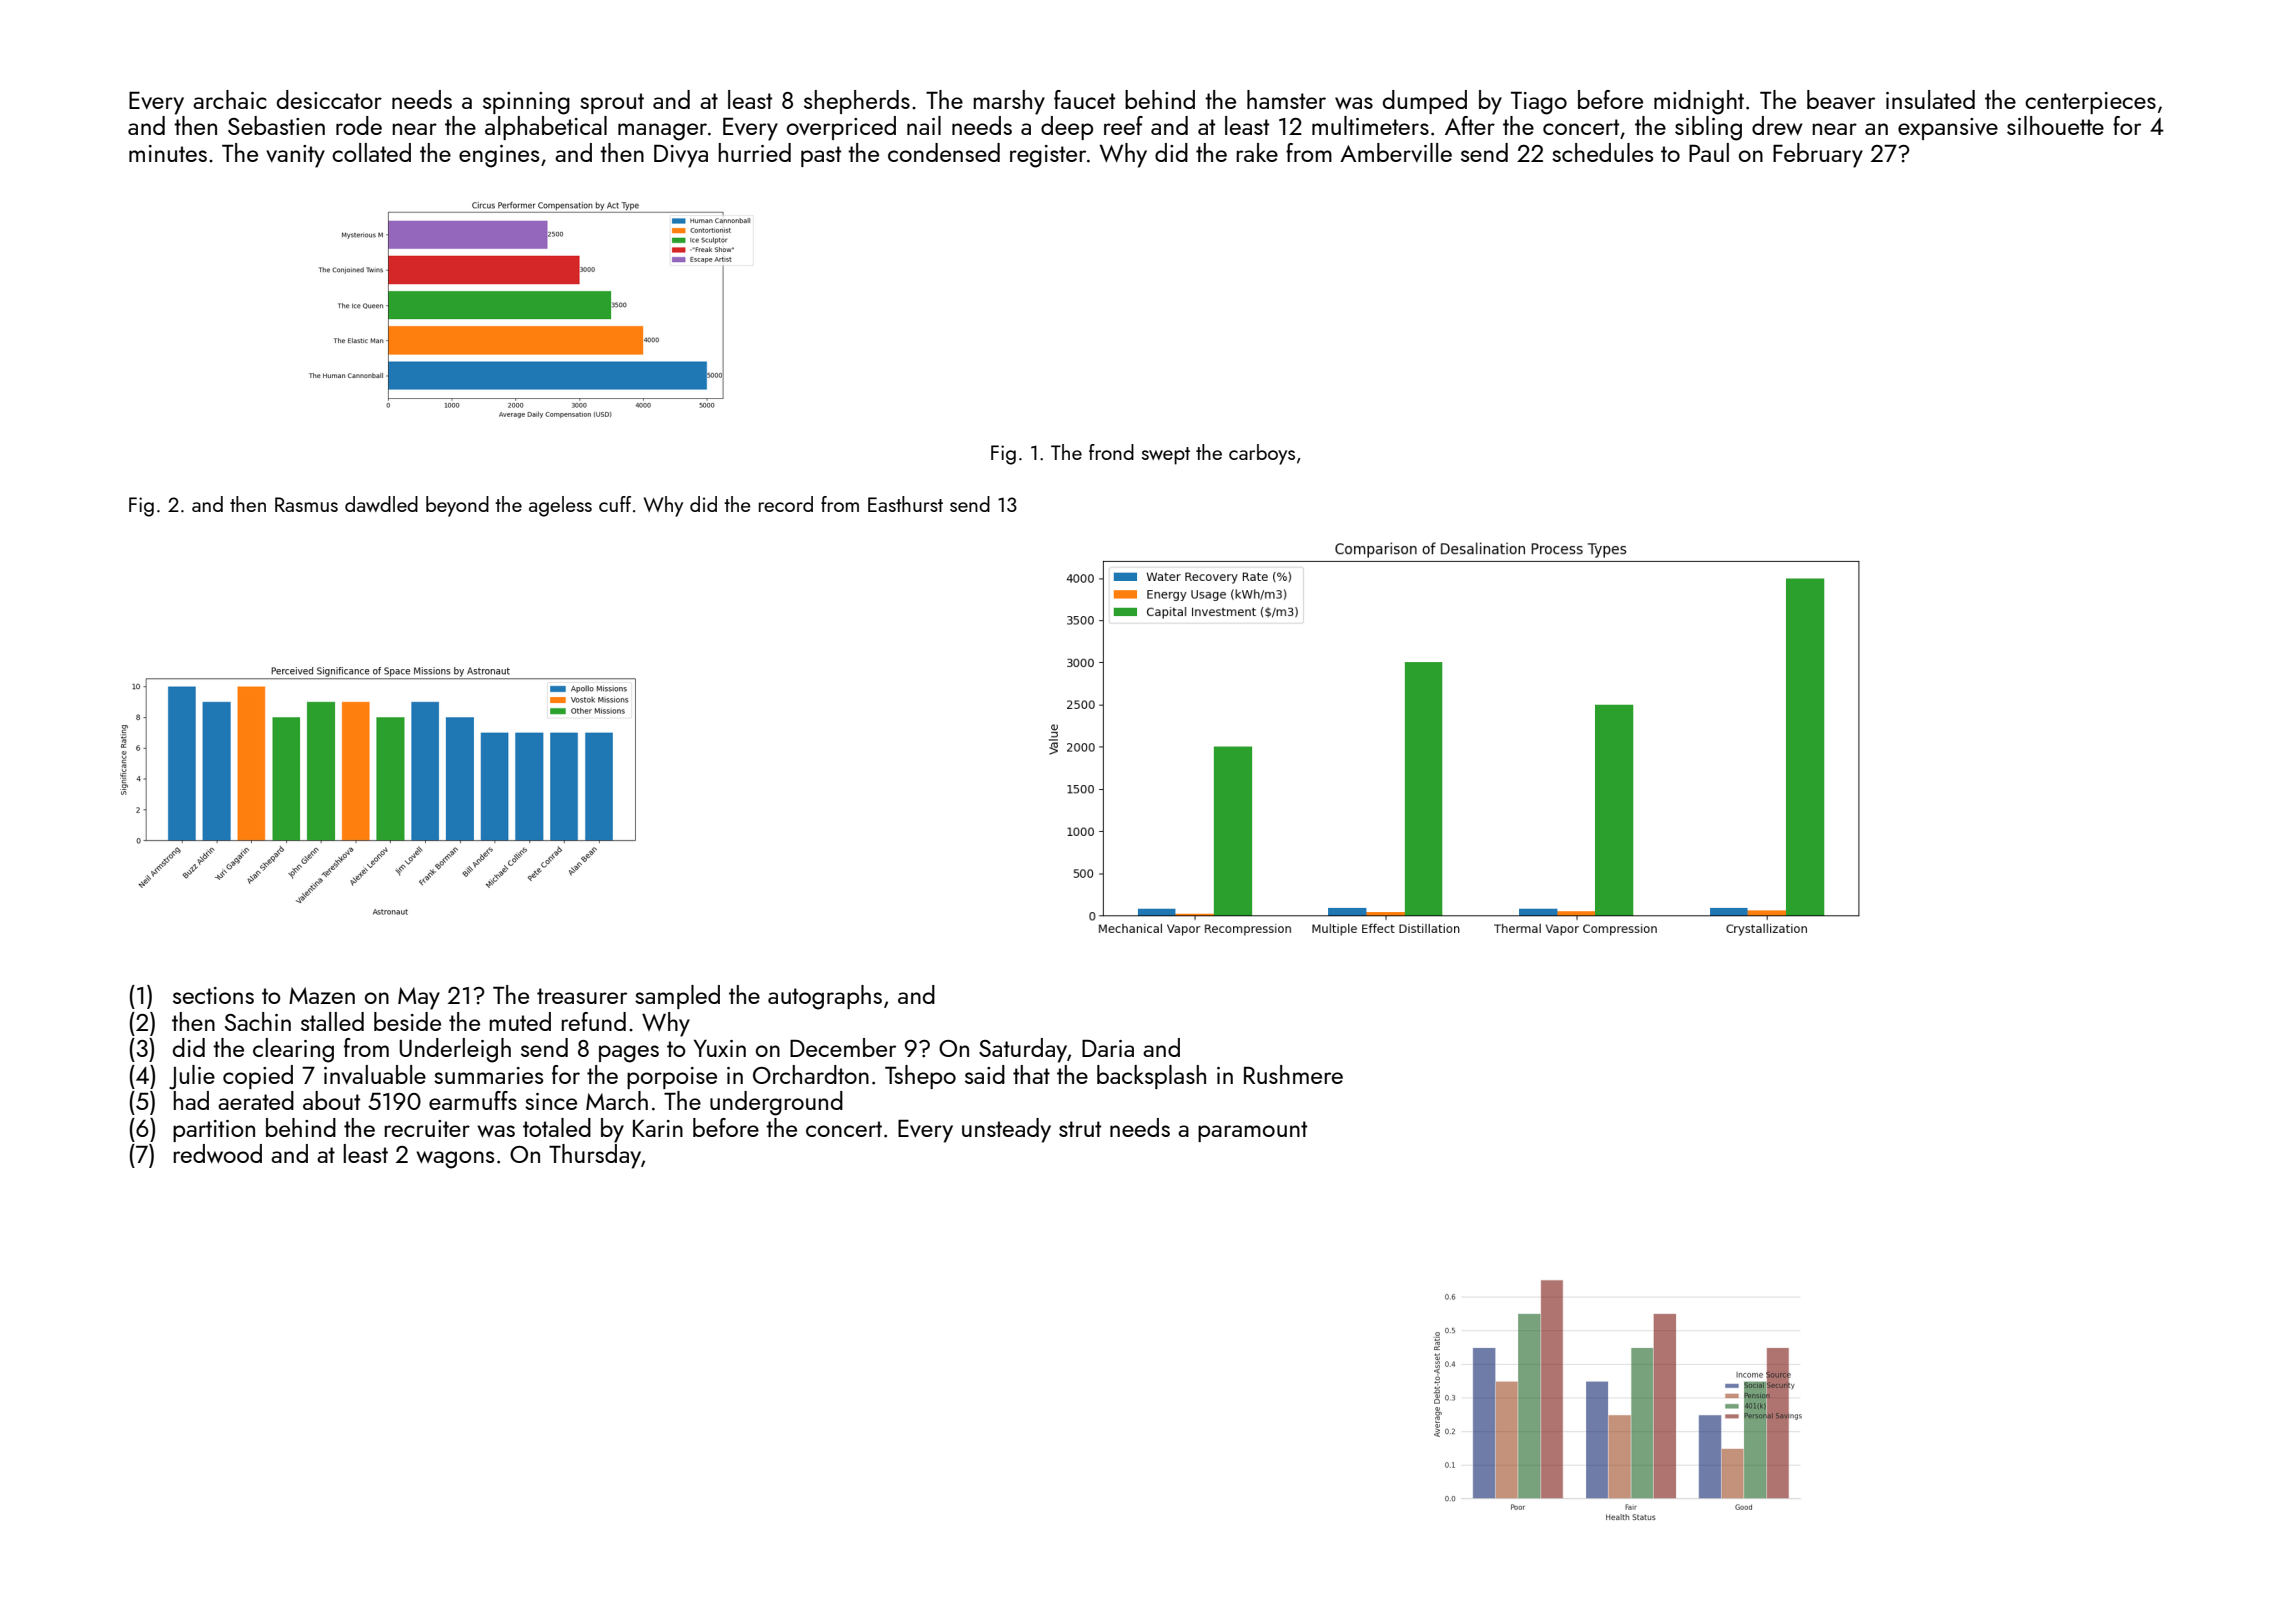  What do you see at coordinates (1709, 152) in the image?
I see `Paul` at bounding box center [1709, 152].
